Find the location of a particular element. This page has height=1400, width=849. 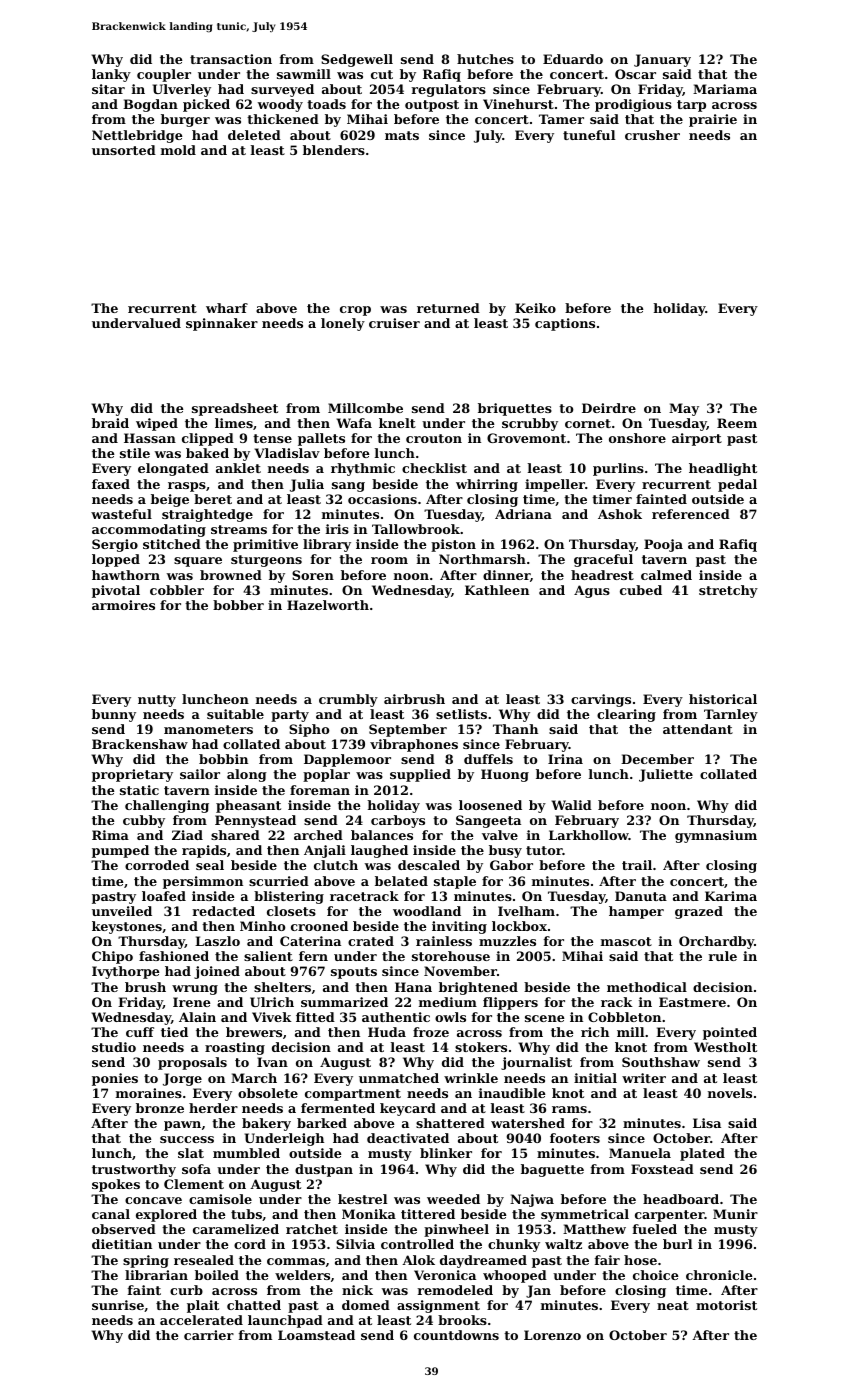

party is located at coordinates (290, 716).
